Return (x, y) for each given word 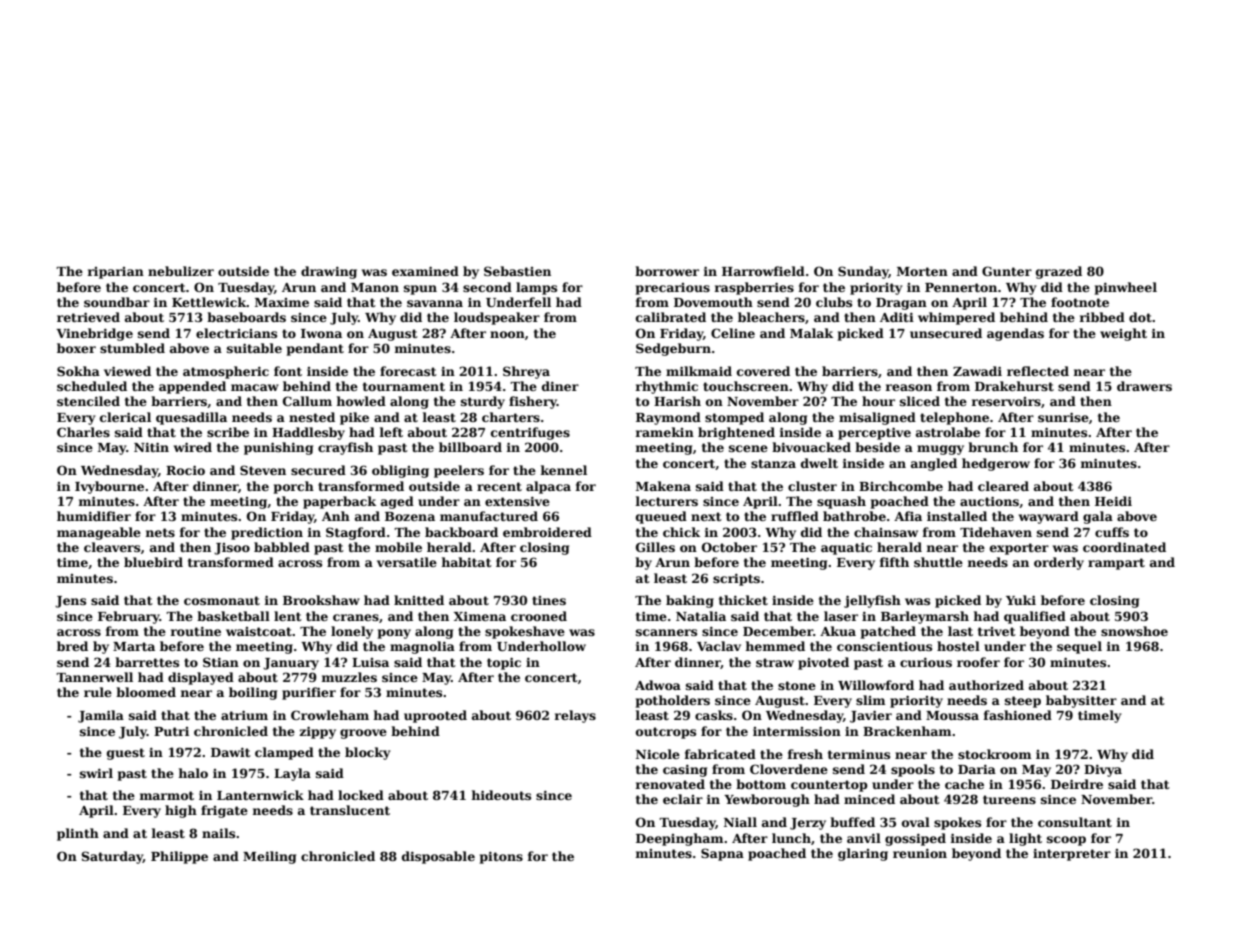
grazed (1059, 272)
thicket (743, 600)
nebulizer (181, 271)
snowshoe (1134, 631)
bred (72, 646)
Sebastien (517, 271)
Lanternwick (260, 795)
